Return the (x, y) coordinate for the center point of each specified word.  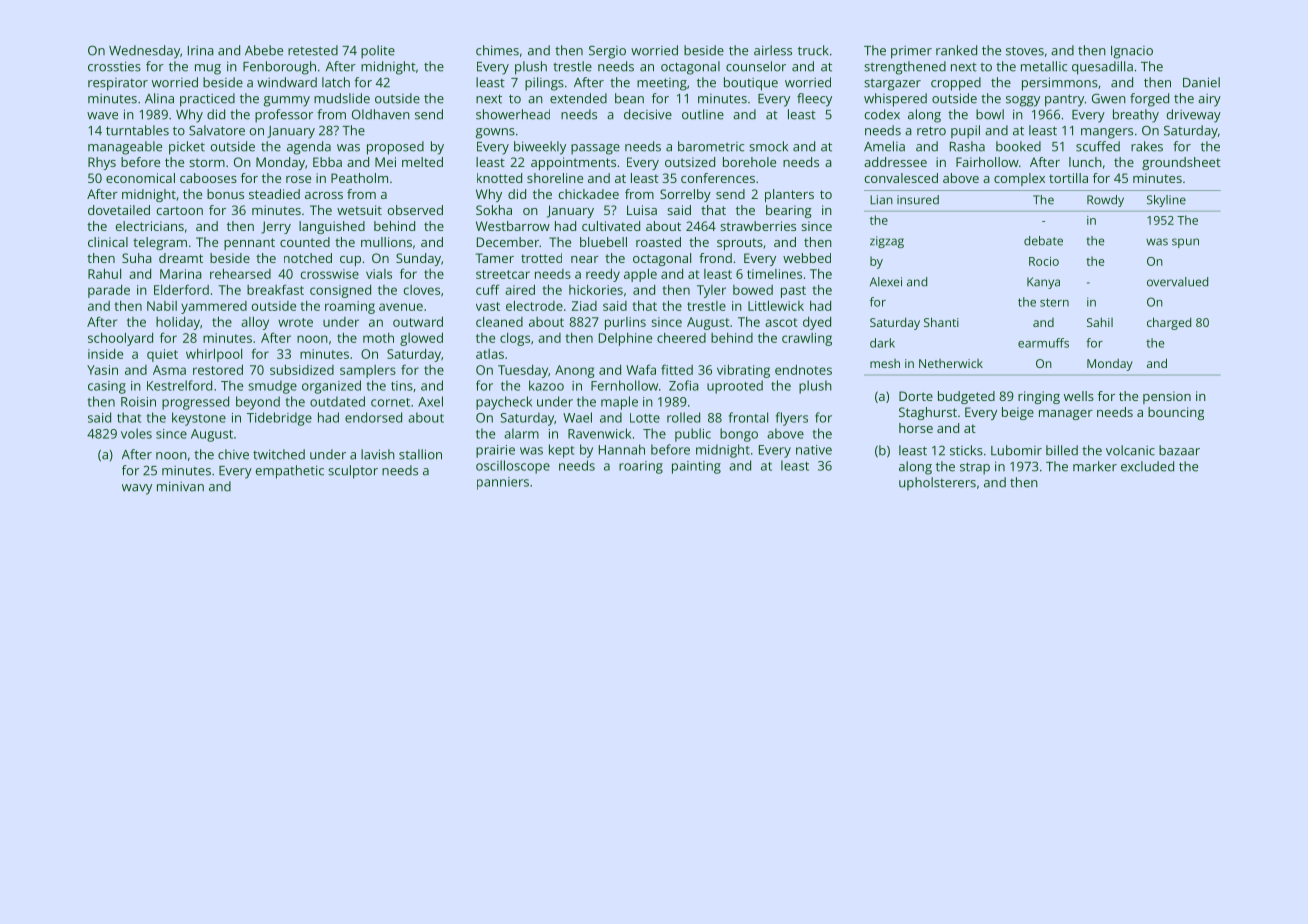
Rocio (1044, 261)
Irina (201, 50)
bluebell (603, 242)
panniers (503, 483)
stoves (1025, 51)
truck (813, 50)
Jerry (276, 227)
